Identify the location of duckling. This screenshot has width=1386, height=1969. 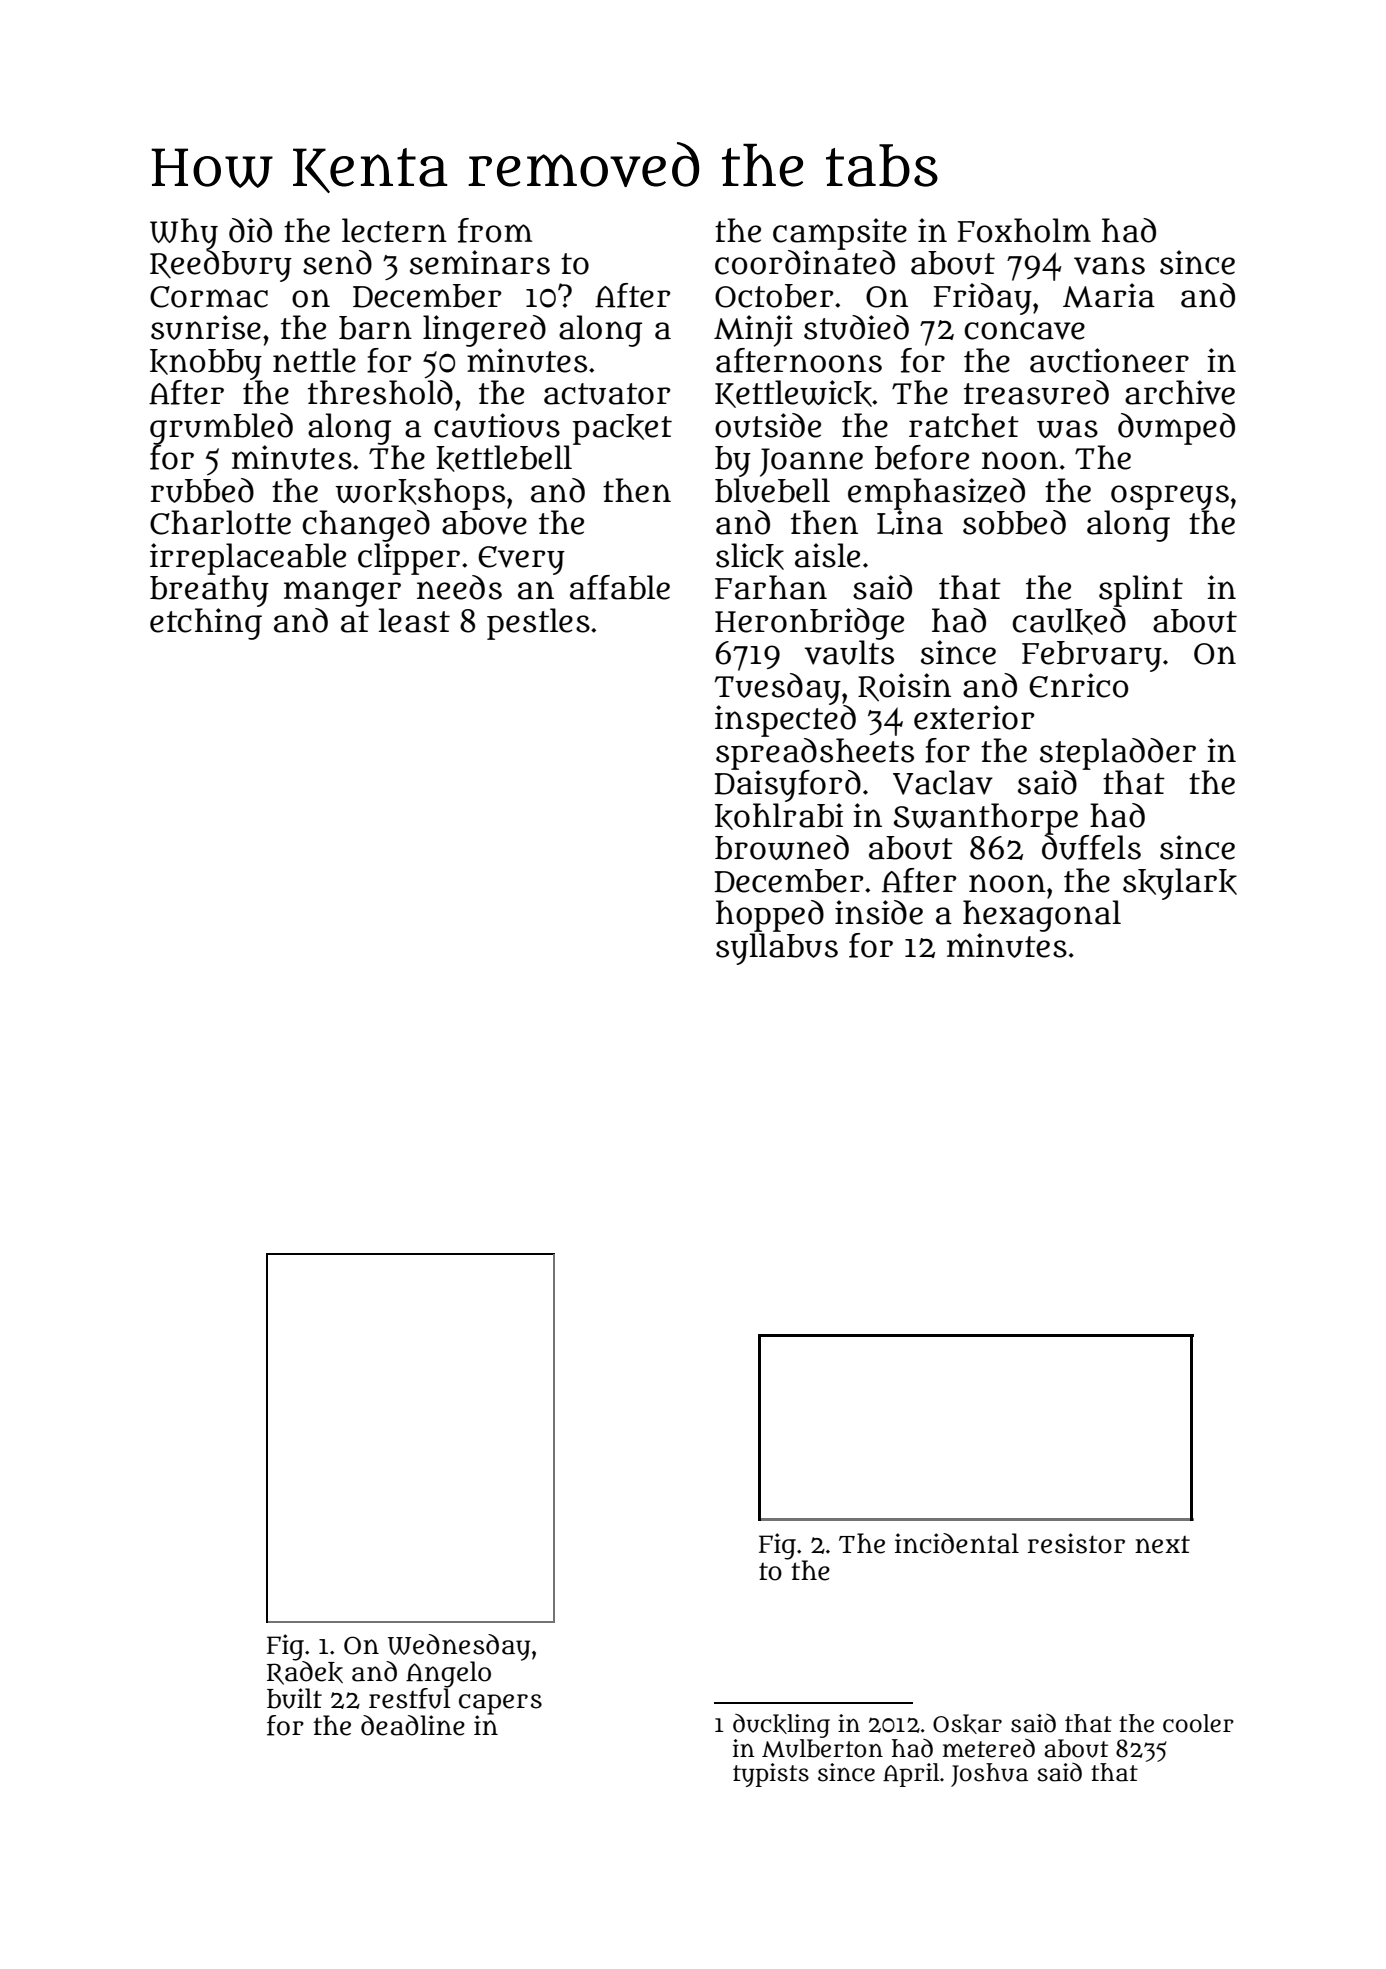
(781, 1726).
